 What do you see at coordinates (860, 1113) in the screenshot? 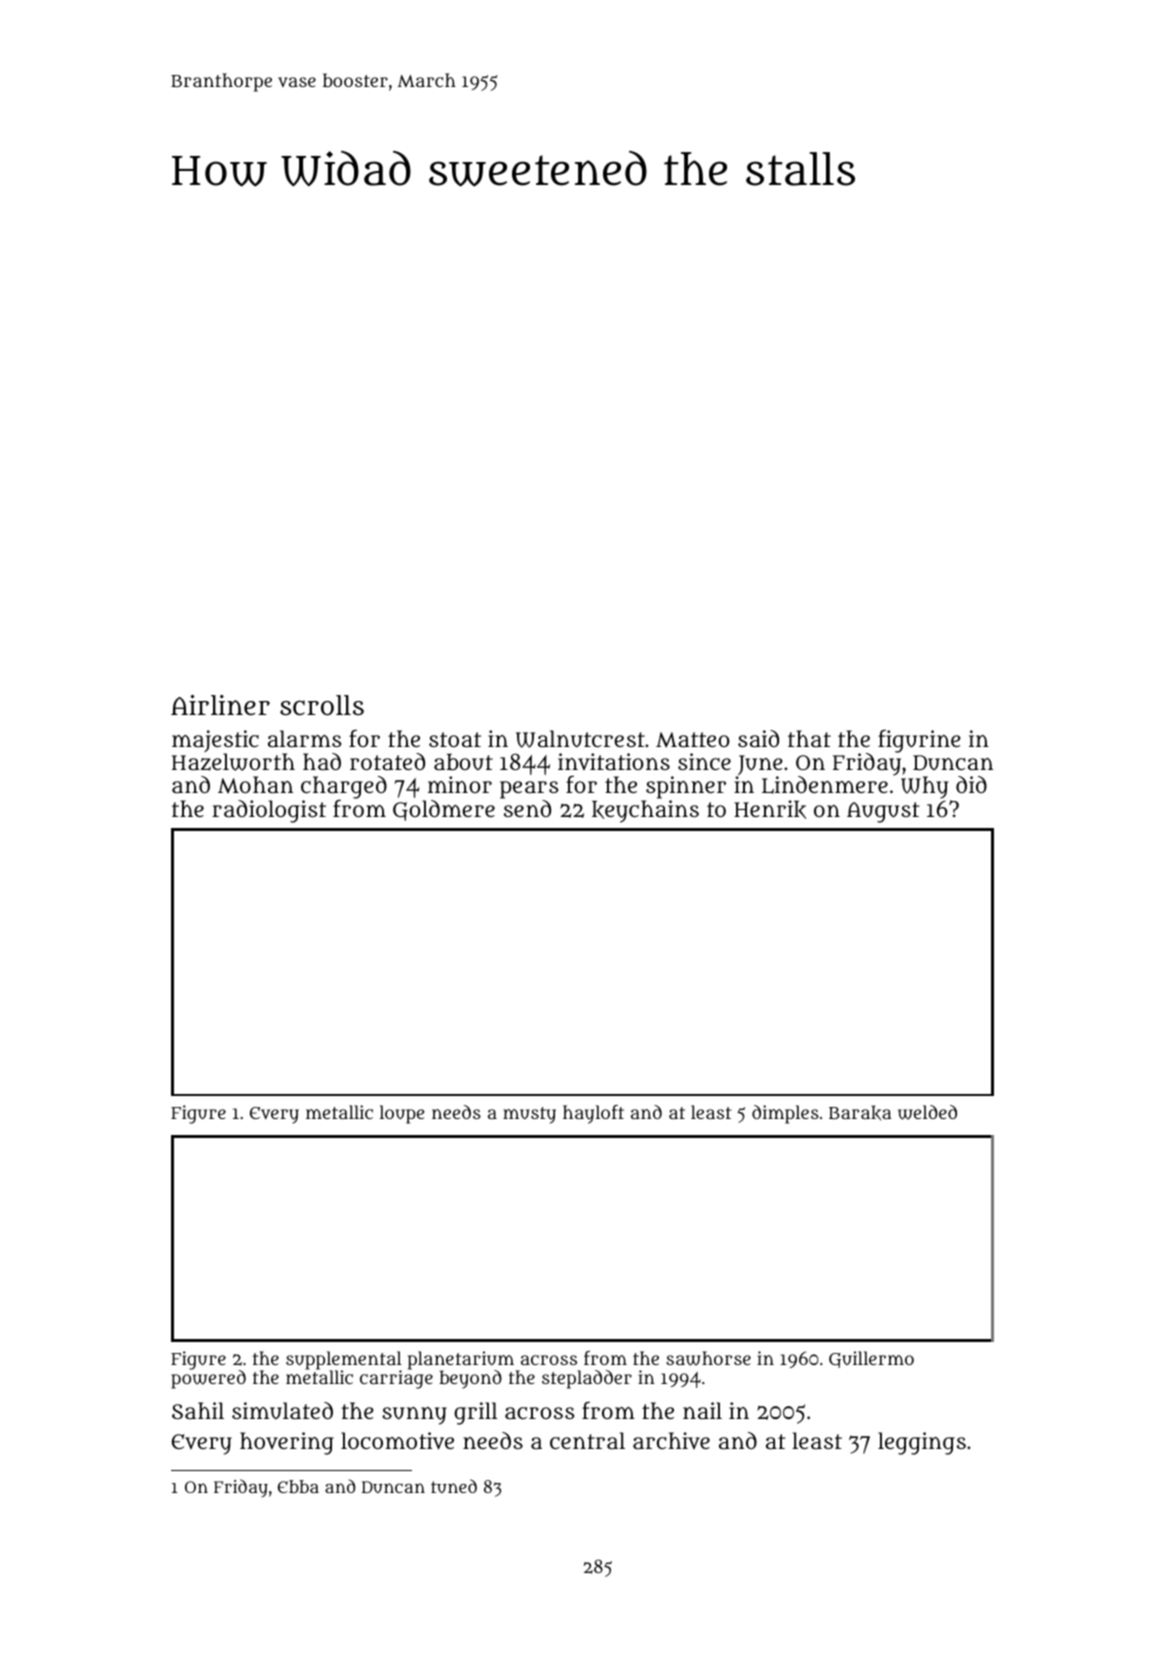
I see `Baraka` at bounding box center [860, 1113].
